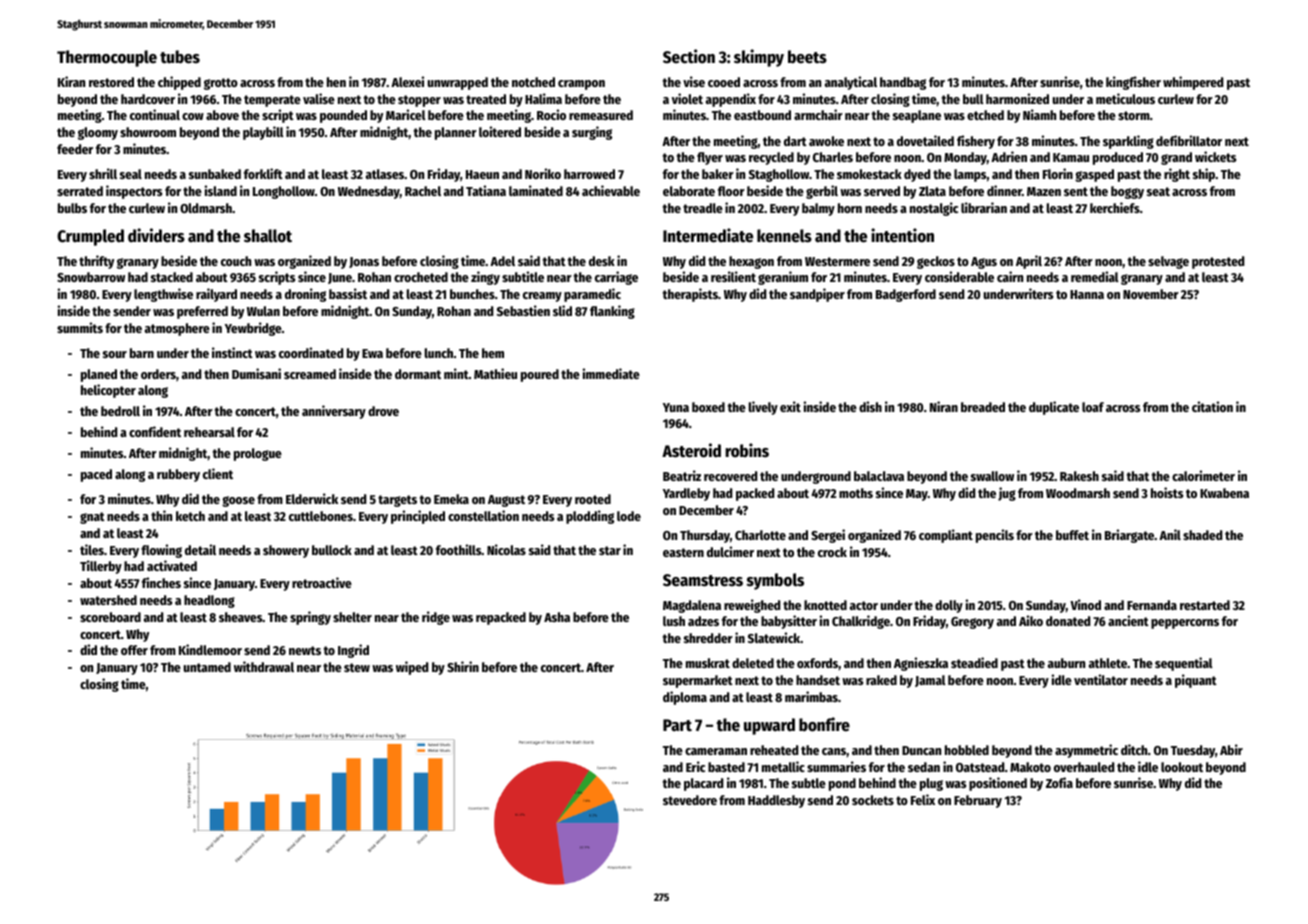 The height and width of the document is (924, 1308). Describe the element at coordinates (180, 57) in the document. I see `tubes` at that location.
